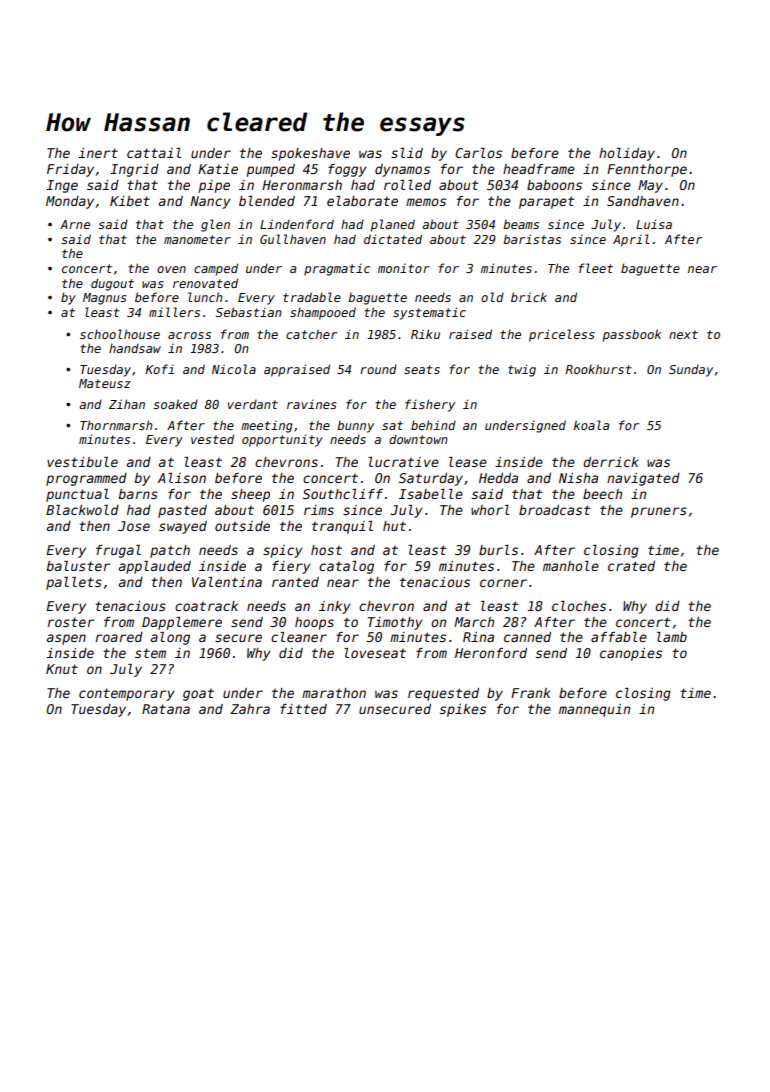 The image size is (770, 1092). What do you see at coordinates (595, 268) in the document?
I see `fleet` at bounding box center [595, 268].
